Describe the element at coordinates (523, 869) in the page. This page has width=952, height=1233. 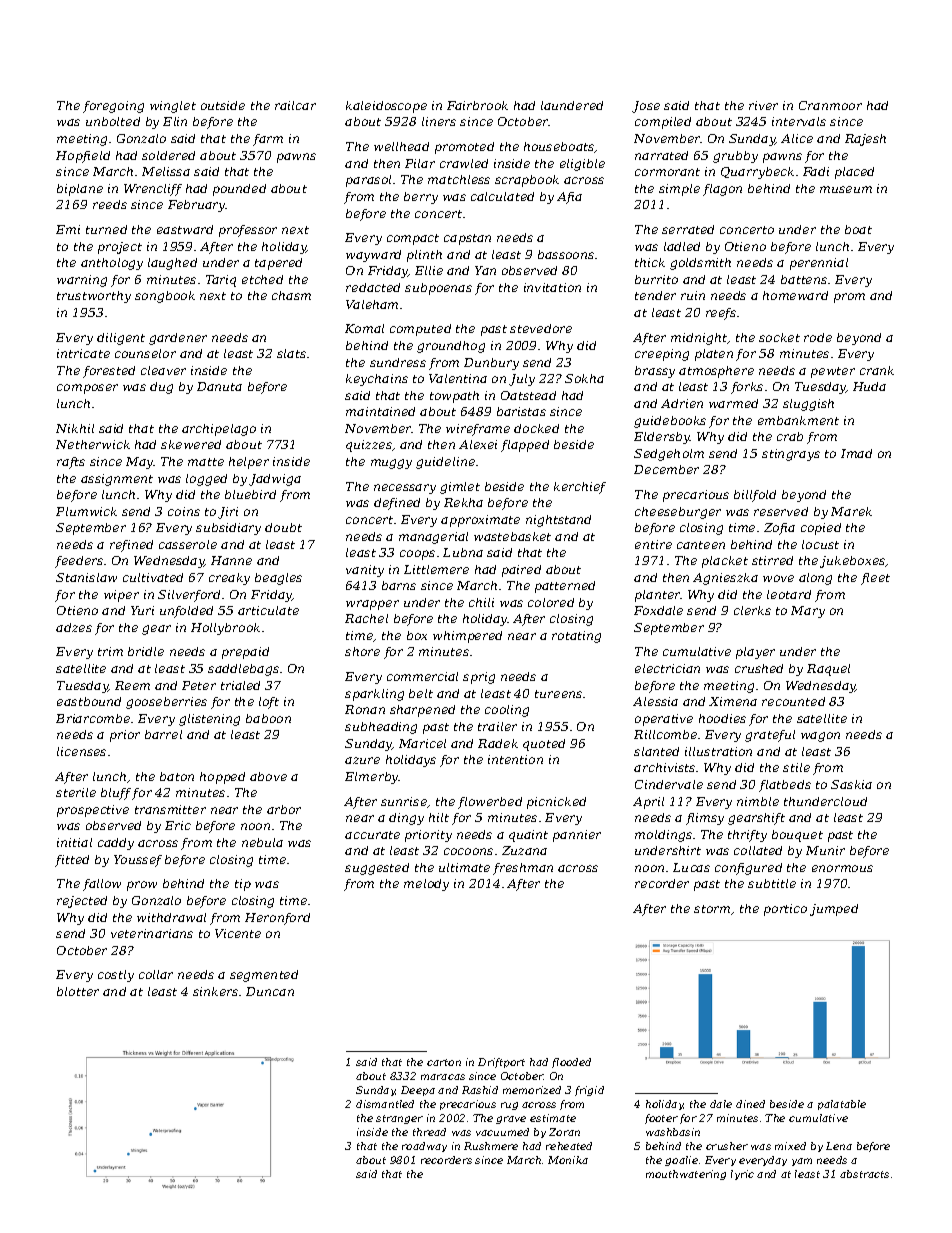
I see `freshman` at that location.
